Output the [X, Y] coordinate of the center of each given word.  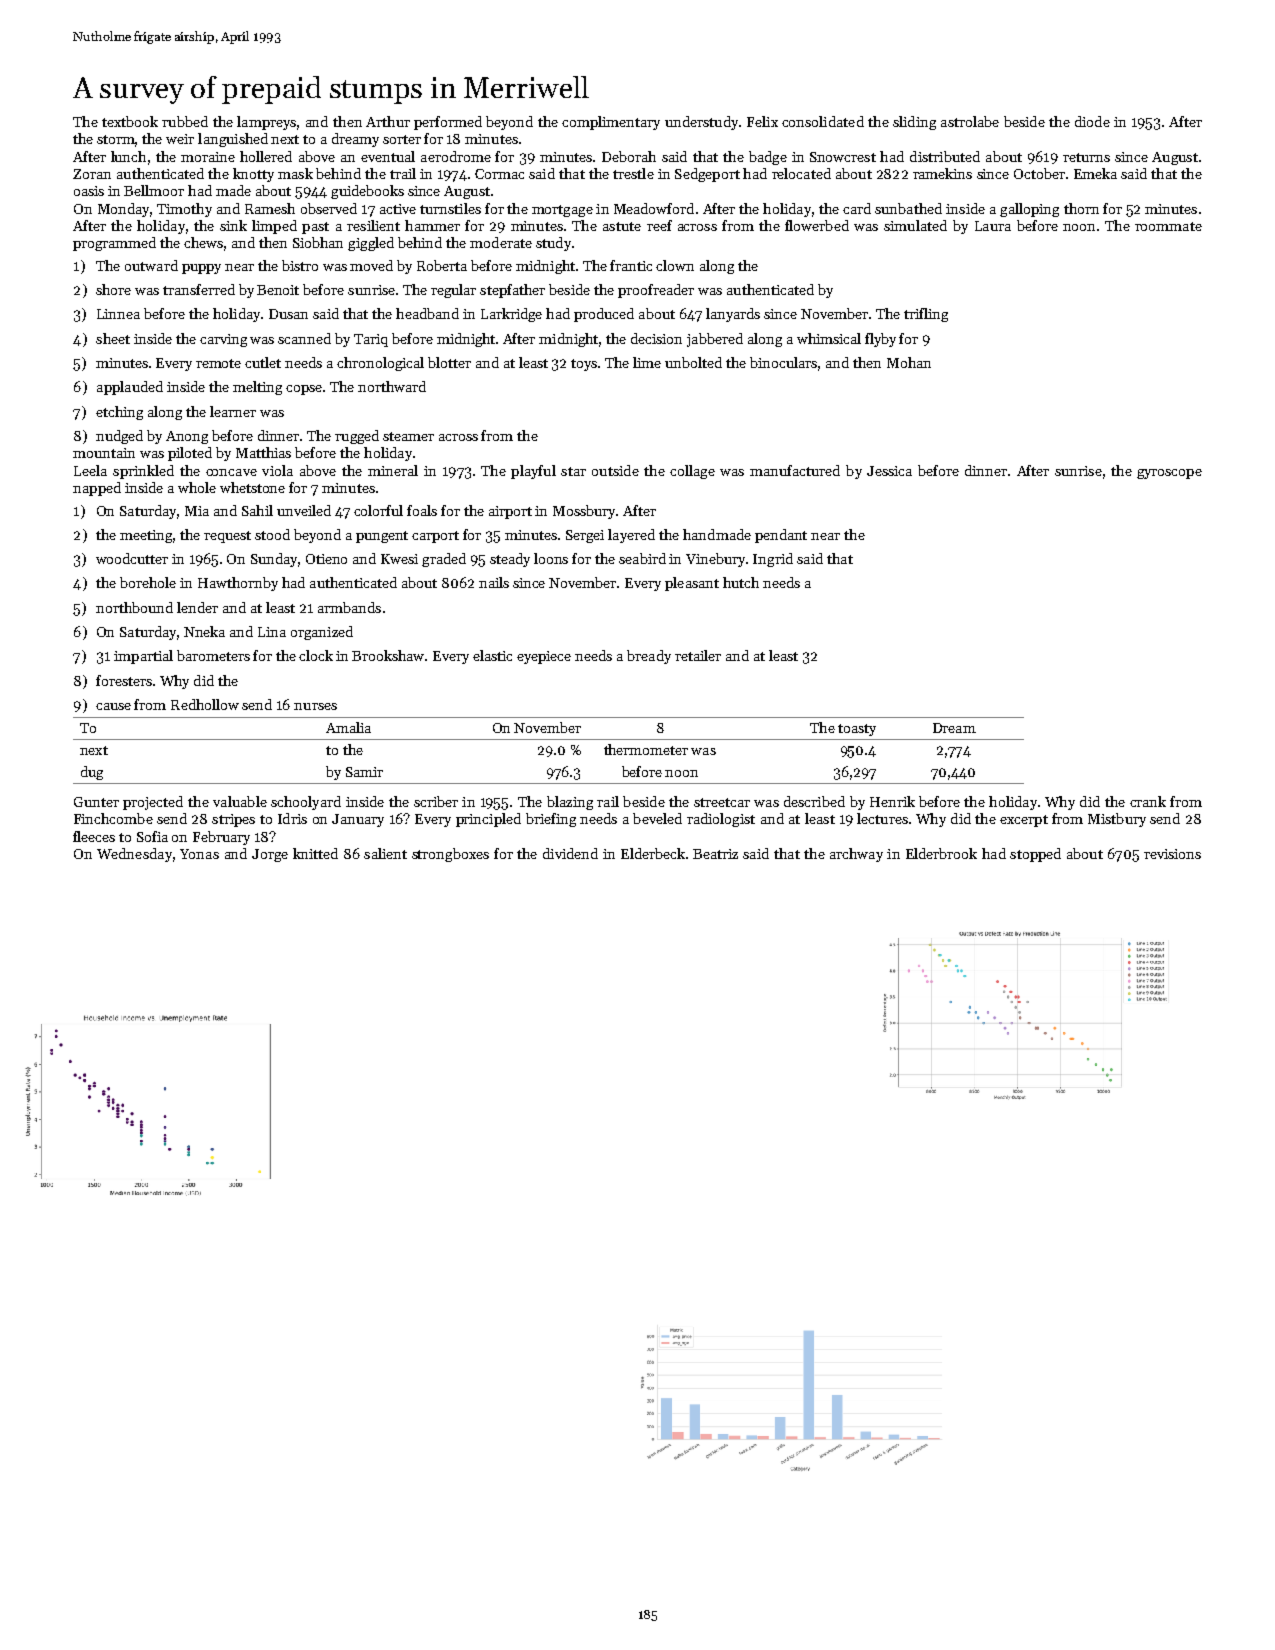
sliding [914, 123]
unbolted [693, 362]
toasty [857, 730]
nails [494, 582]
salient [385, 853]
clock [316, 655]
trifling [926, 315]
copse [304, 390]
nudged [119, 437]
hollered [266, 156]
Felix [762, 121]
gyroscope [1169, 474]
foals [422, 510]
